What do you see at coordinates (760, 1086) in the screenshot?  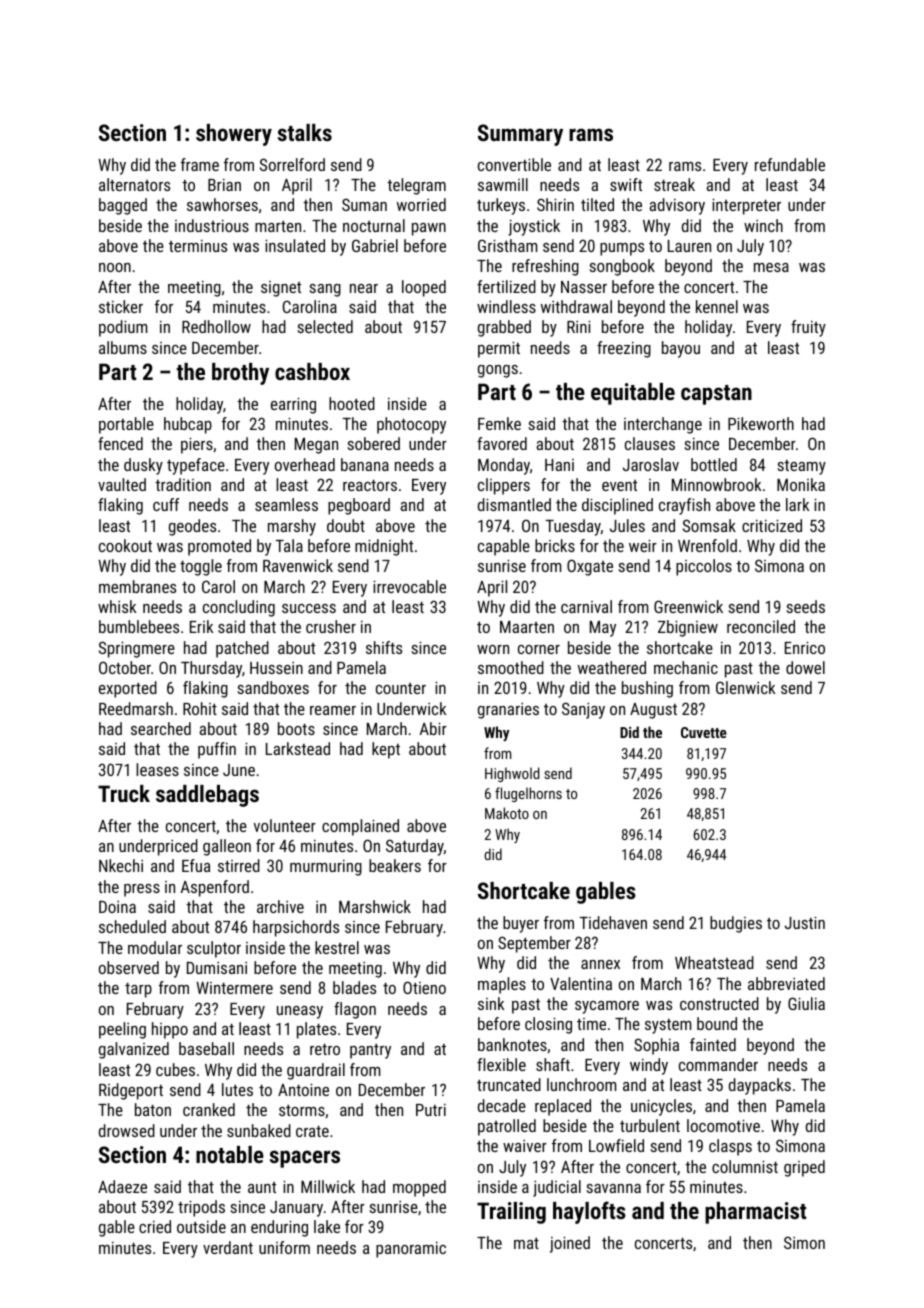 I see `daypacks` at bounding box center [760, 1086].
